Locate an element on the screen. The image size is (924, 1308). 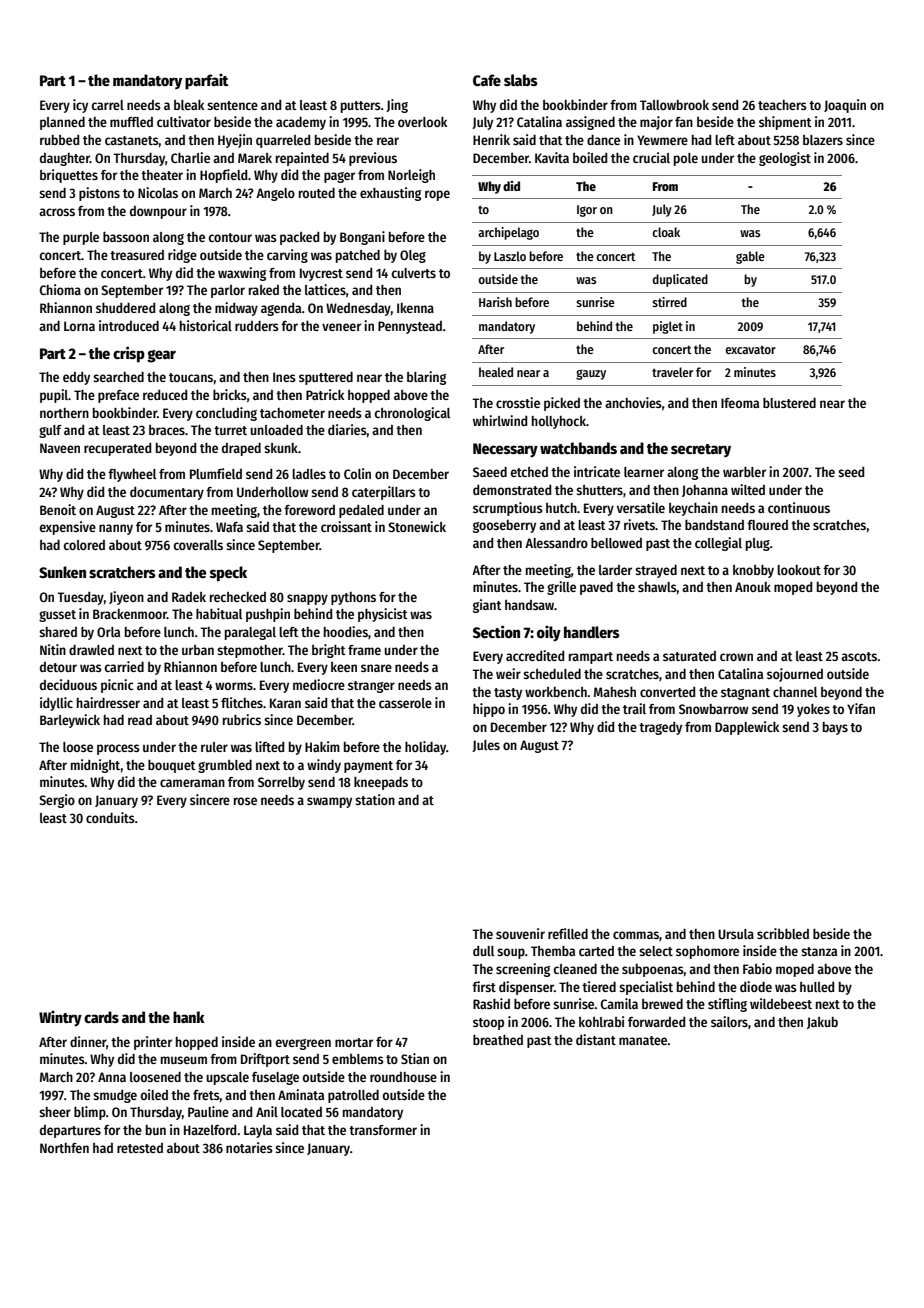
scratchers is located at coordinates (122, 572).
